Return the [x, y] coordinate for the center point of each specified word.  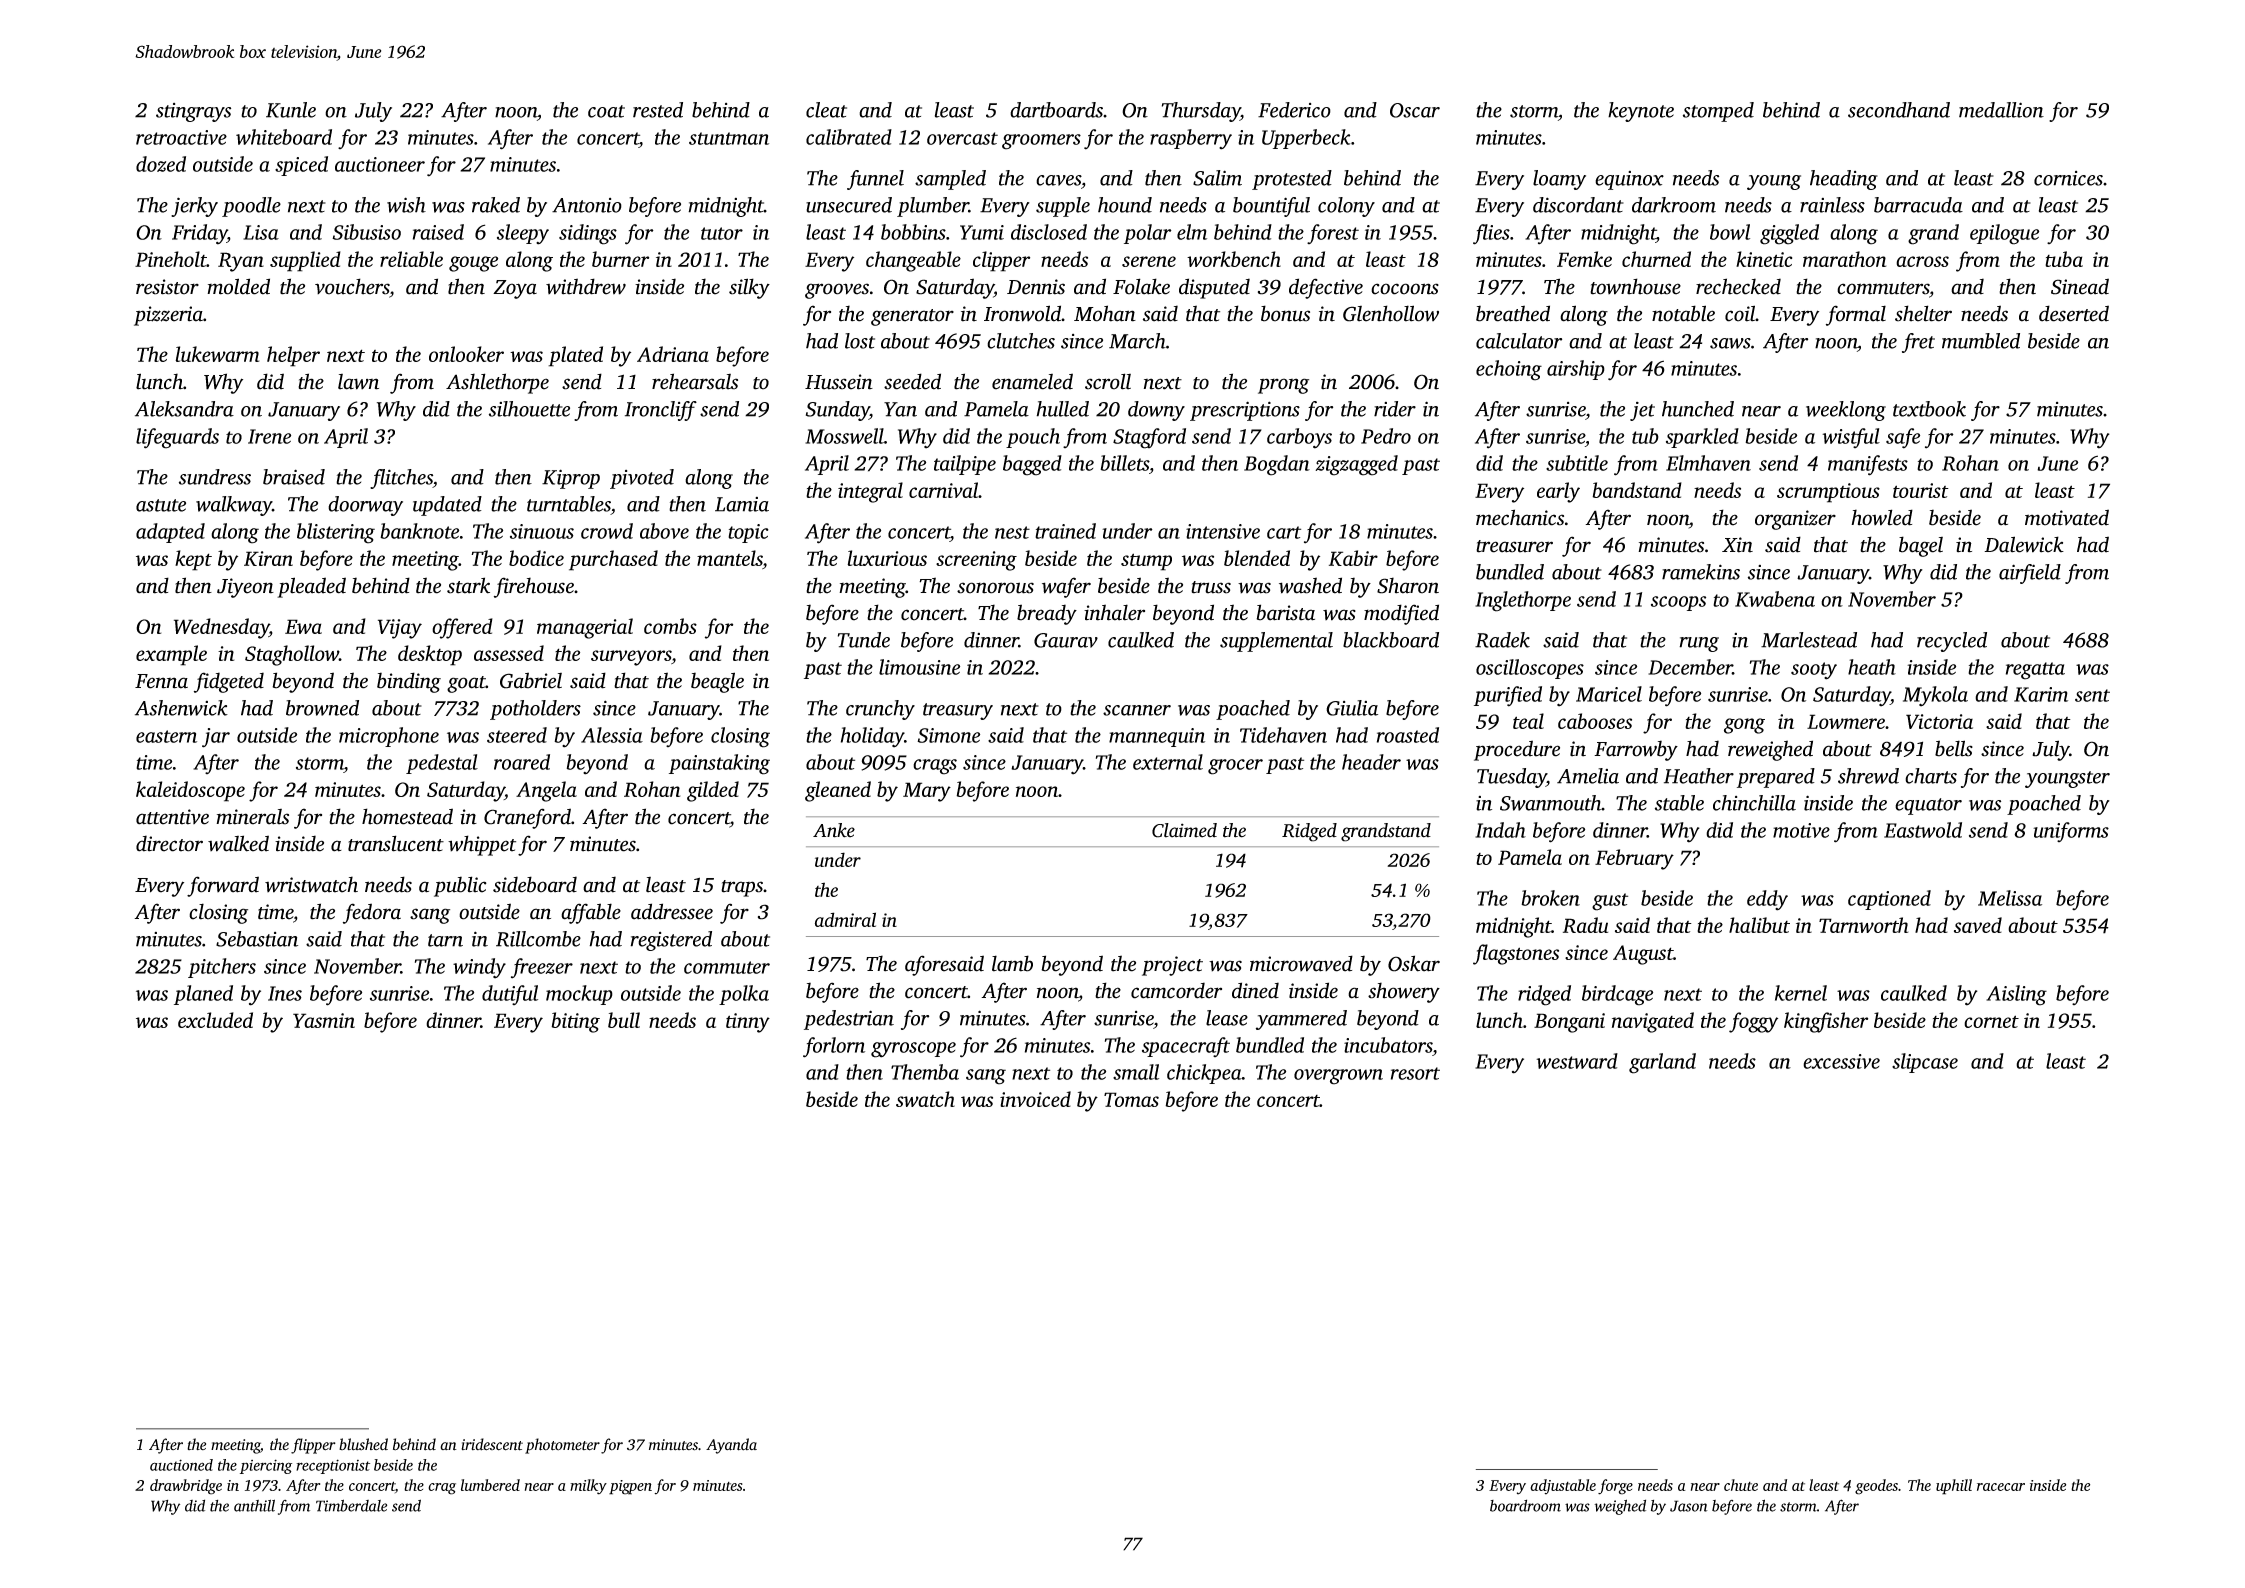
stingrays [193, 112]
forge [1615, 1487]
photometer [562, 1446]
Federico [1294, 110]
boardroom [1525, 1505]
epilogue [2004, 234]
